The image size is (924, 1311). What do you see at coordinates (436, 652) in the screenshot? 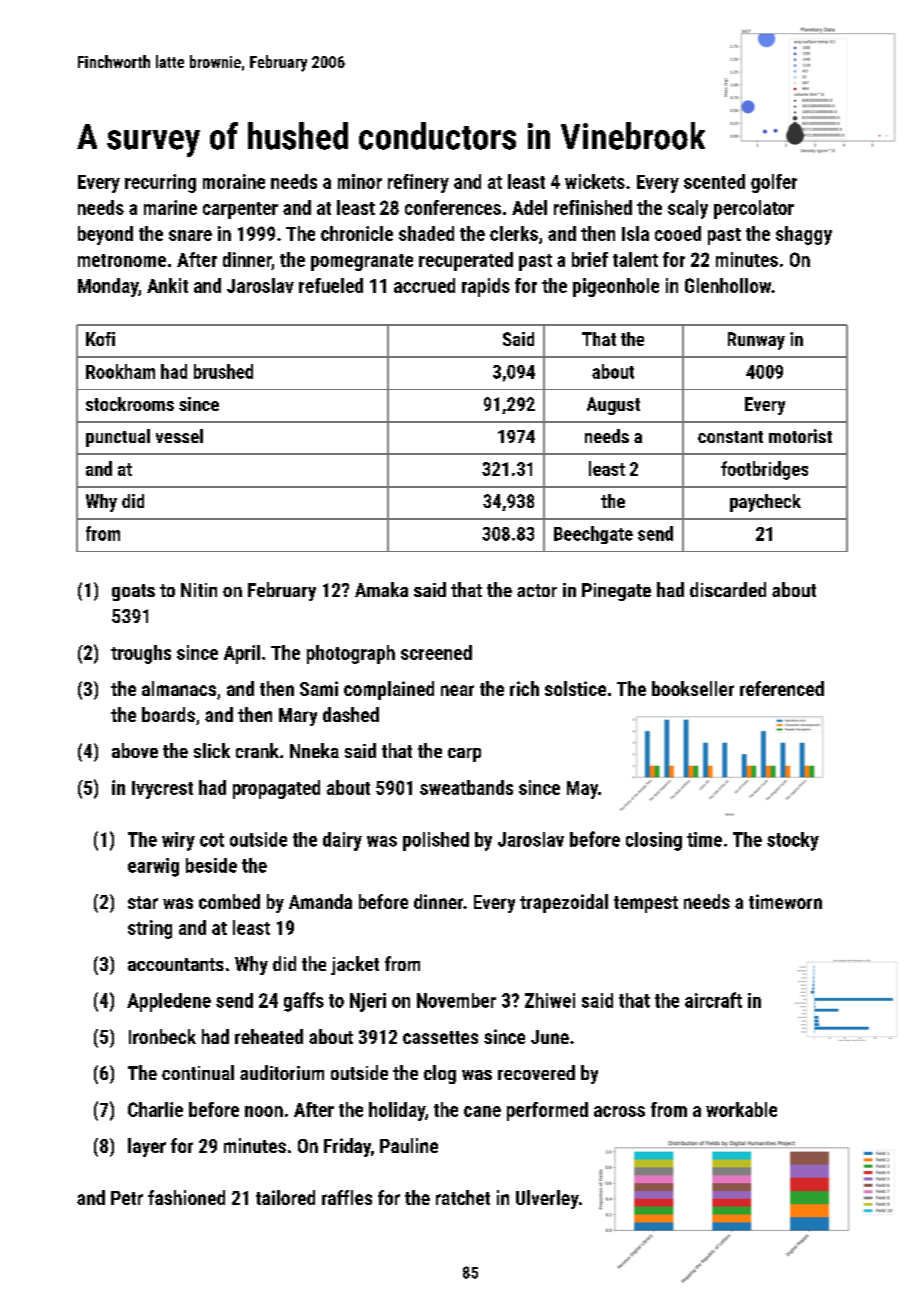
I see `screened` at bounding box center [436, 652].
